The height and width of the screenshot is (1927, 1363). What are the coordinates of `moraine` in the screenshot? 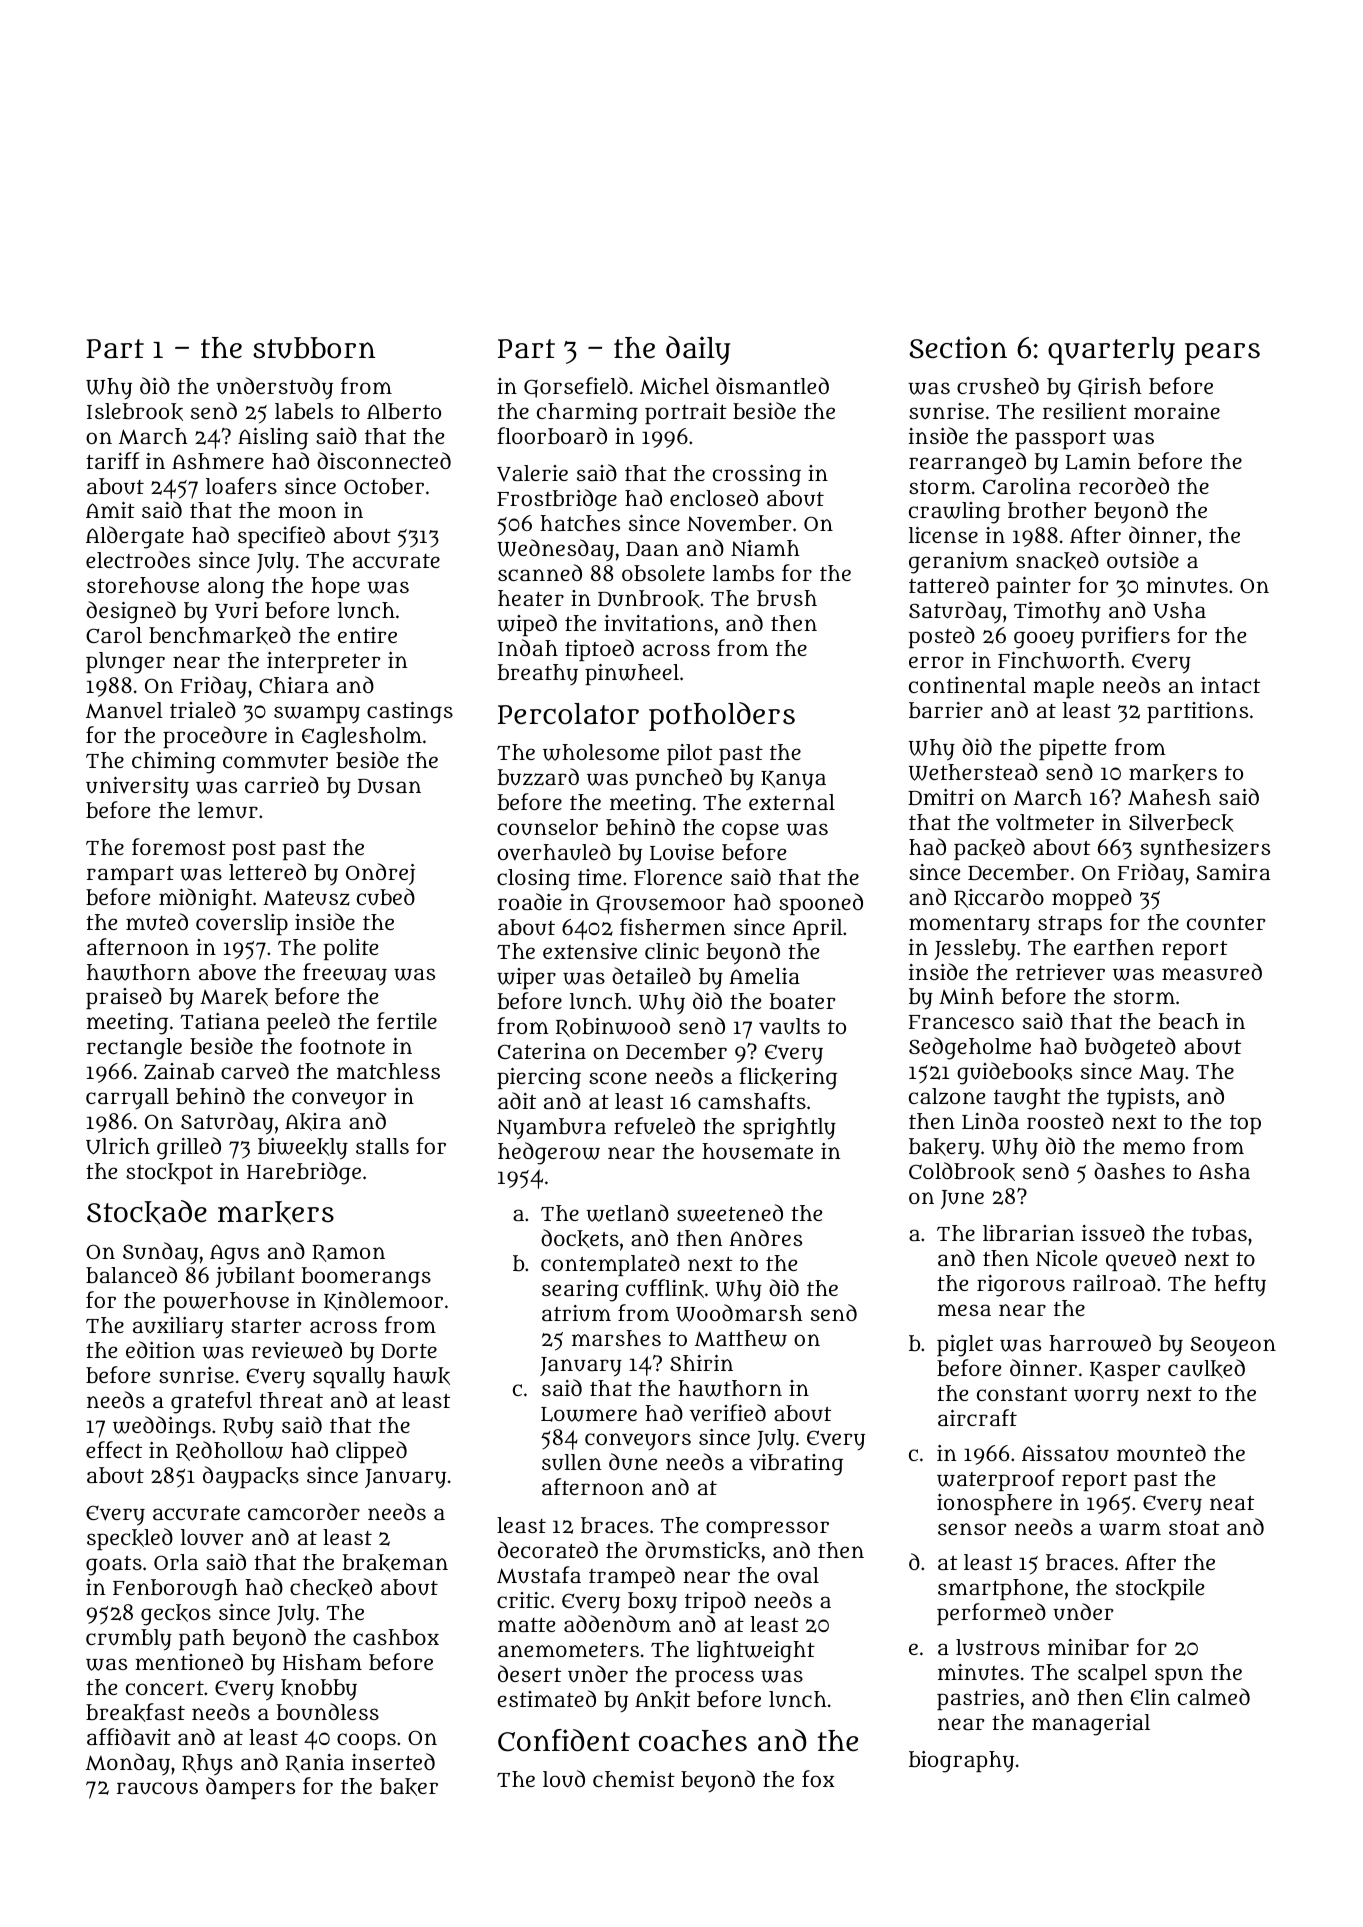 It's located at (1177, 411).
